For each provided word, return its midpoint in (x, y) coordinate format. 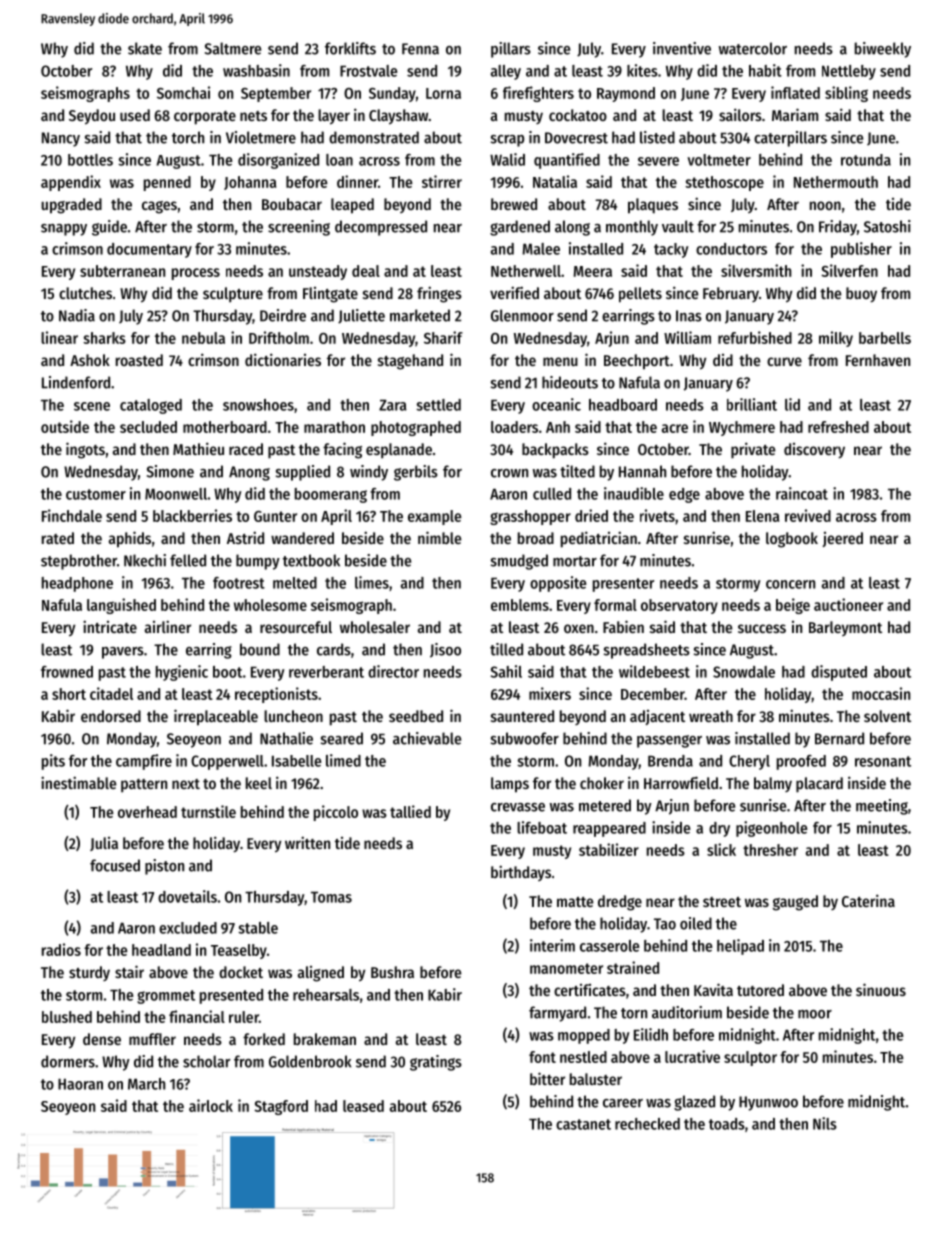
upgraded (71, 206)
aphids (130, 539)
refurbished (755, 337)
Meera (593, 271)
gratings (436, 1063)
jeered (843, 539)
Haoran (80, 1084)
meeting (882, 807)
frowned (67, 672)
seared (341, 738)
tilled (506, 649)
